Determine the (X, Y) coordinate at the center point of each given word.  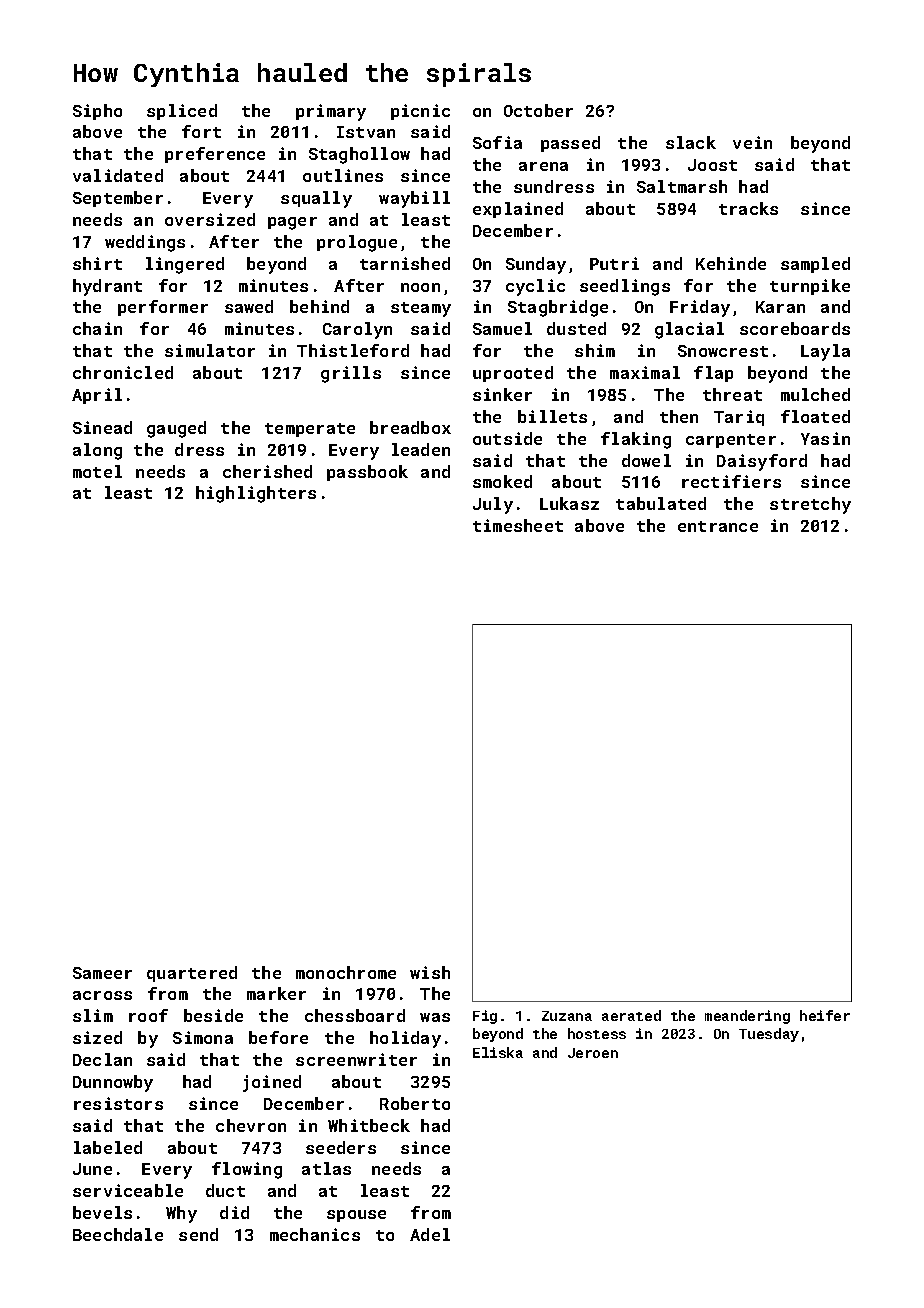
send (198, 1234)
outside (507, 438)
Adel (430, 1234)
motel (97, 471)
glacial (689, 330)
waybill (414, 199)
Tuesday (769, 1035)
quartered (192, 974)
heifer (825, 1015)
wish (430, 972)
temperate (310, 430)
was (435, 1017)
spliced (182, 112)
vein (752, 142)
